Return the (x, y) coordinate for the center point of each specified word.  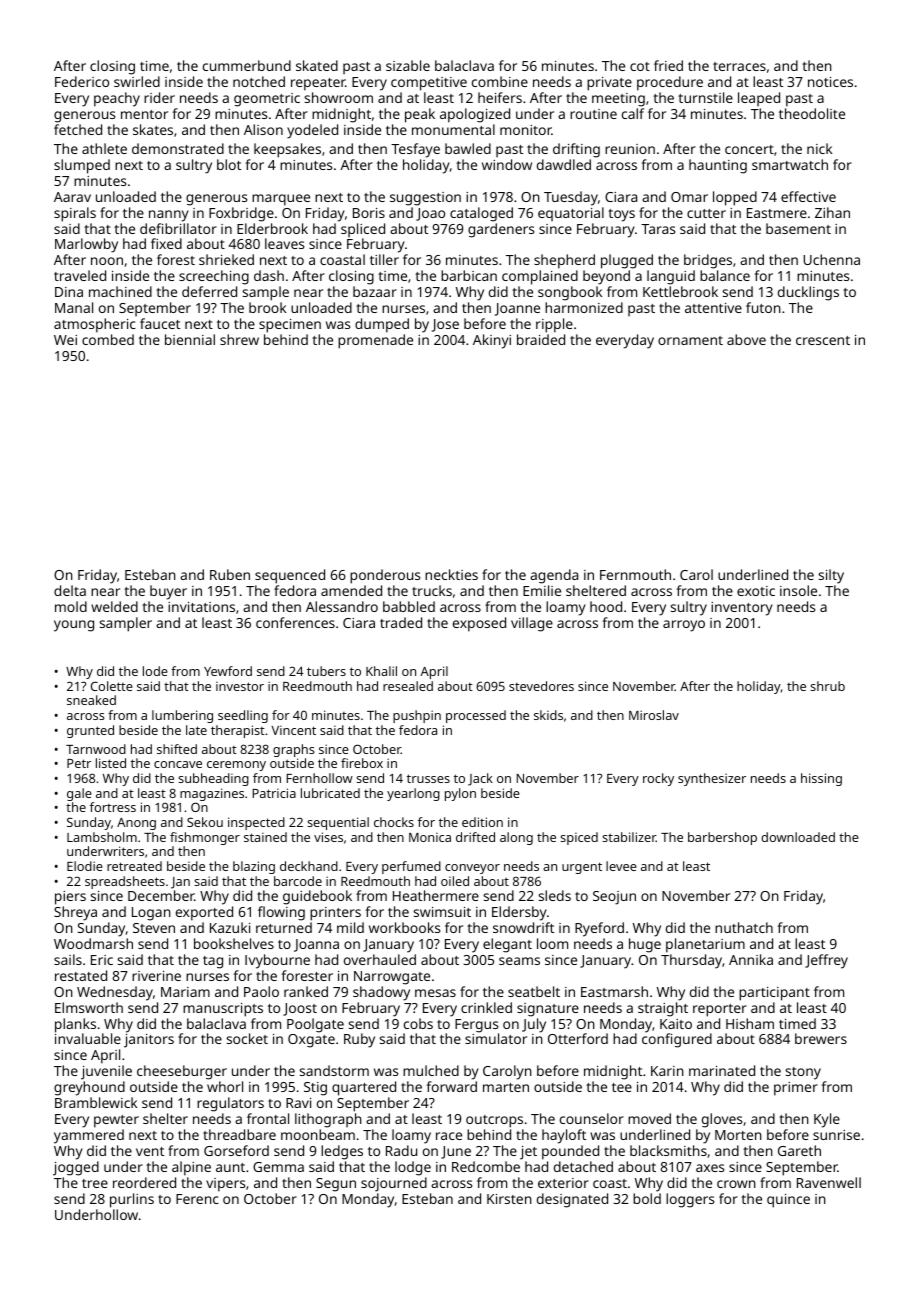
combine (500, 81)
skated (317, 65)
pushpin (417, 716)
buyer (168, 592)
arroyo (684, 626)
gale (79, 794)
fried (668, 65)
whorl (225, 1086)
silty (831, 576)
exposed (479, 624)
